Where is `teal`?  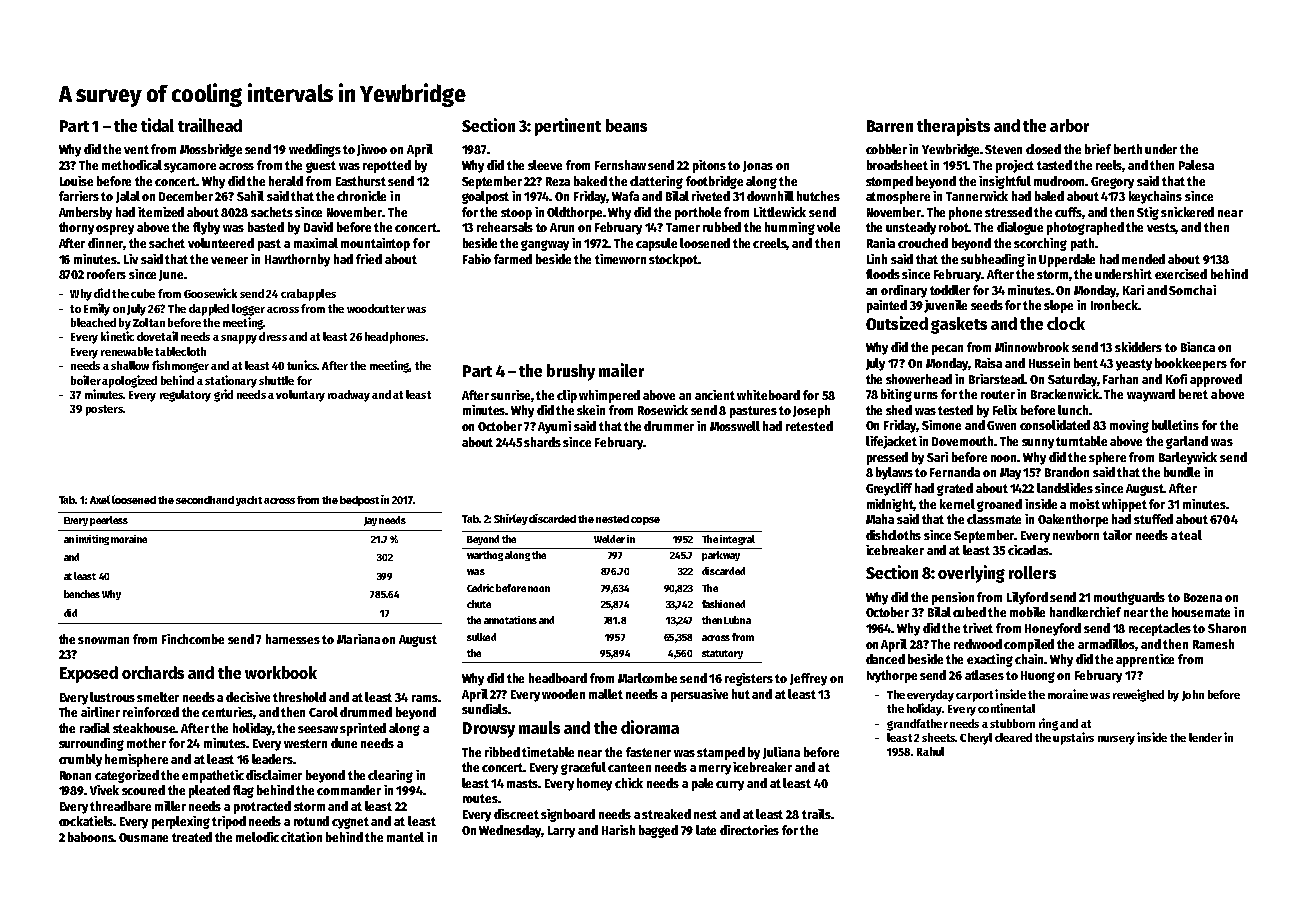 teal is located at coordinates (1190, 535).
